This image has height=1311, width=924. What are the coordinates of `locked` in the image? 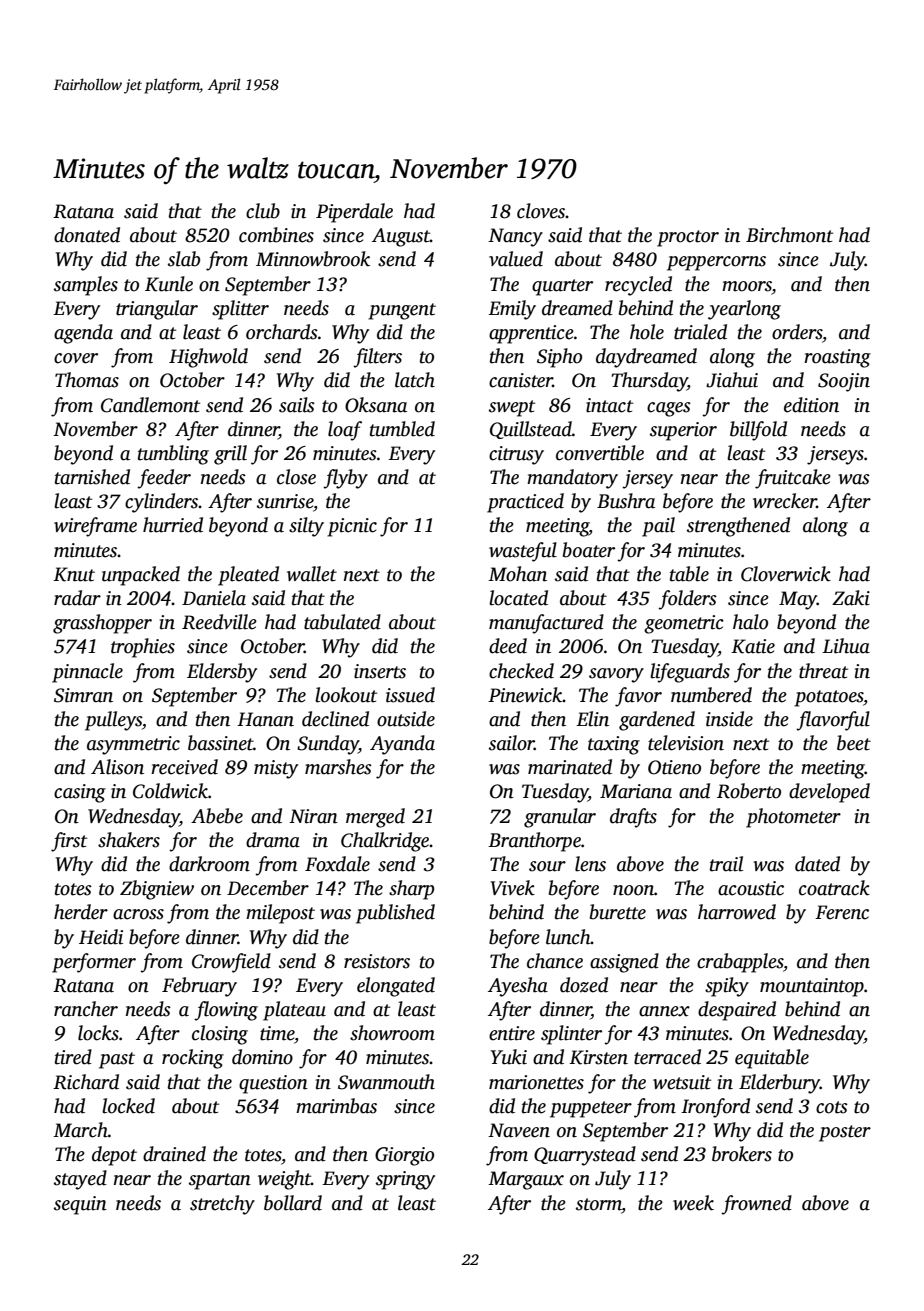 It's located at (128, 1106).
